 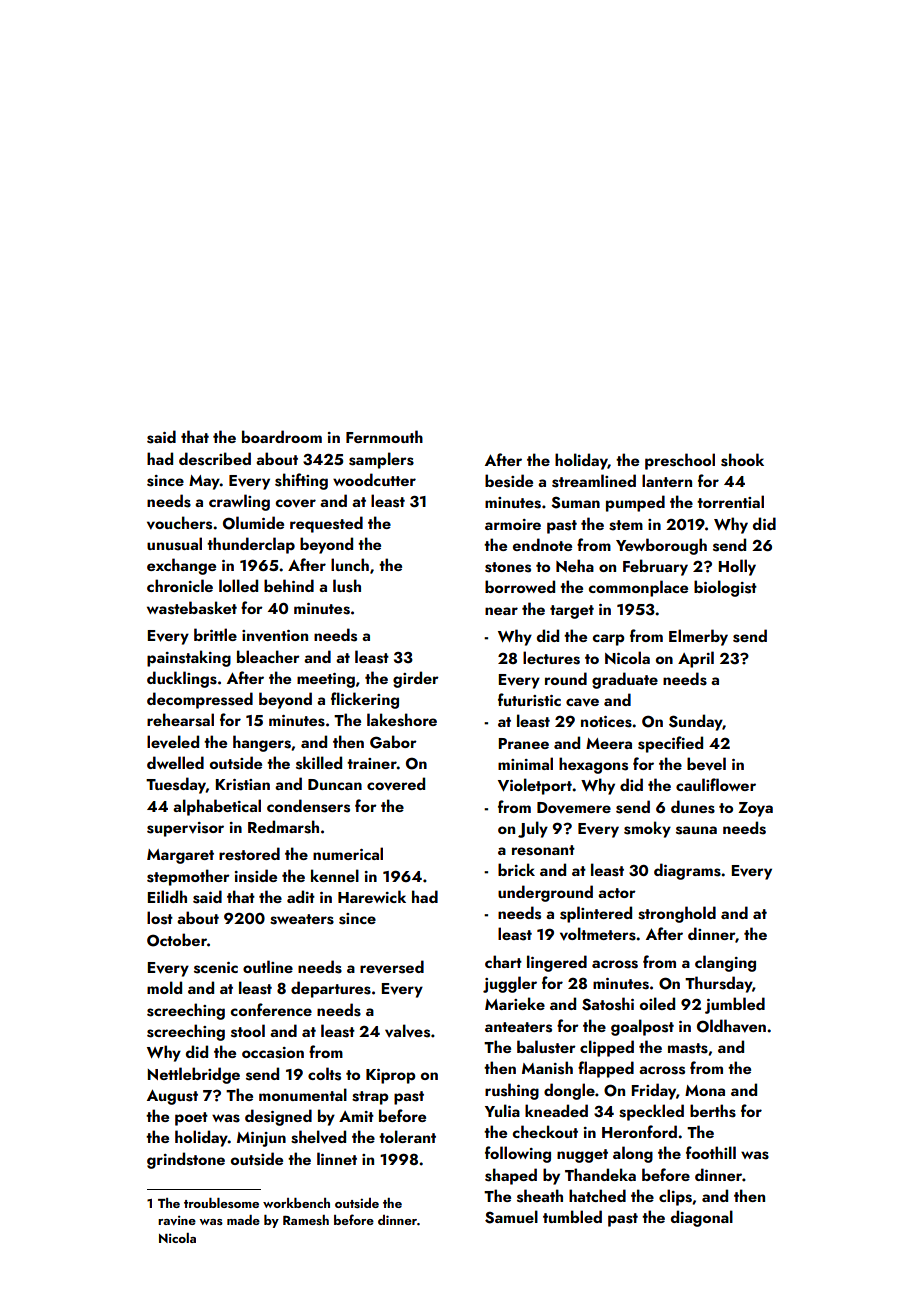 I want to click on following, so click(x=518, y=1154).
